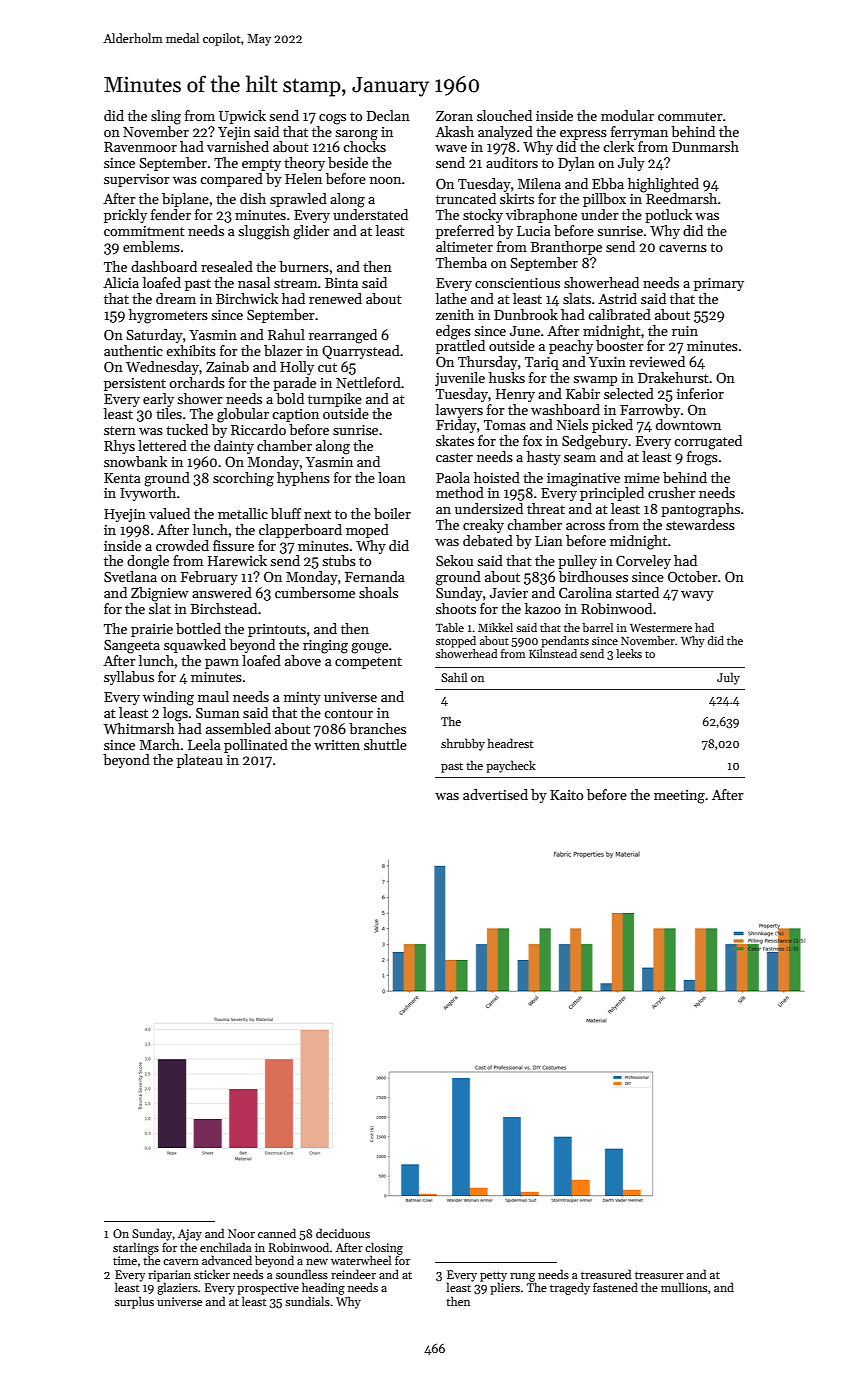 The image size is (849, 1400). What do you see at coordinates (243, 513) in the screenshot?
I see `metallic` at bounding box center [243, 513].
